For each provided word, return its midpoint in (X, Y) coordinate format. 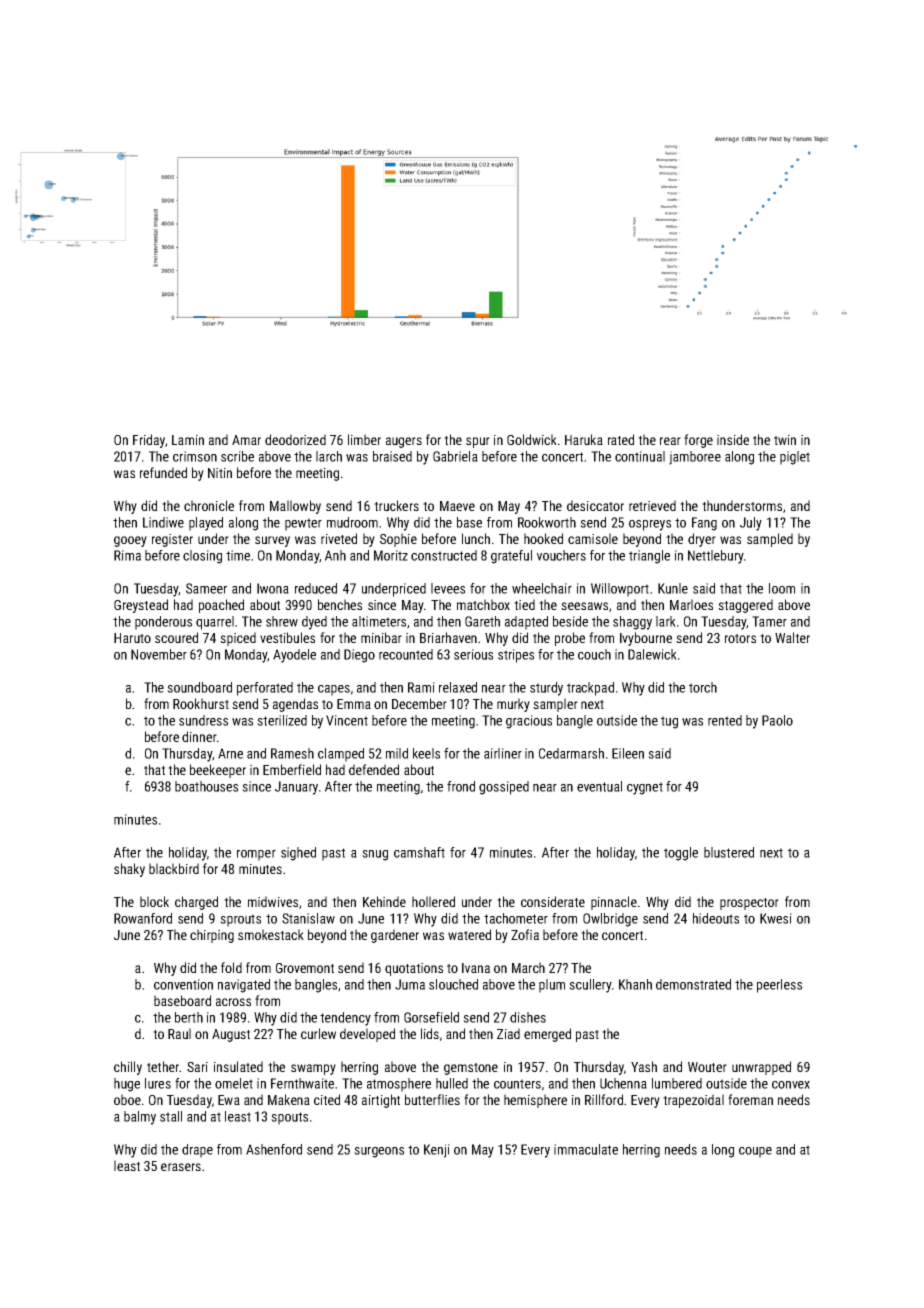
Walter (792, 637)
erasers (181, 1167)
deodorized (295, 439)
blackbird (174, 868)
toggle (681, 854)
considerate (553, 901)
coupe (755, 1152)
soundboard (199, 687)
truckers (396, 505)
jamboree (695, 458)
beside (570, 621)
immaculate (586, 1149)
